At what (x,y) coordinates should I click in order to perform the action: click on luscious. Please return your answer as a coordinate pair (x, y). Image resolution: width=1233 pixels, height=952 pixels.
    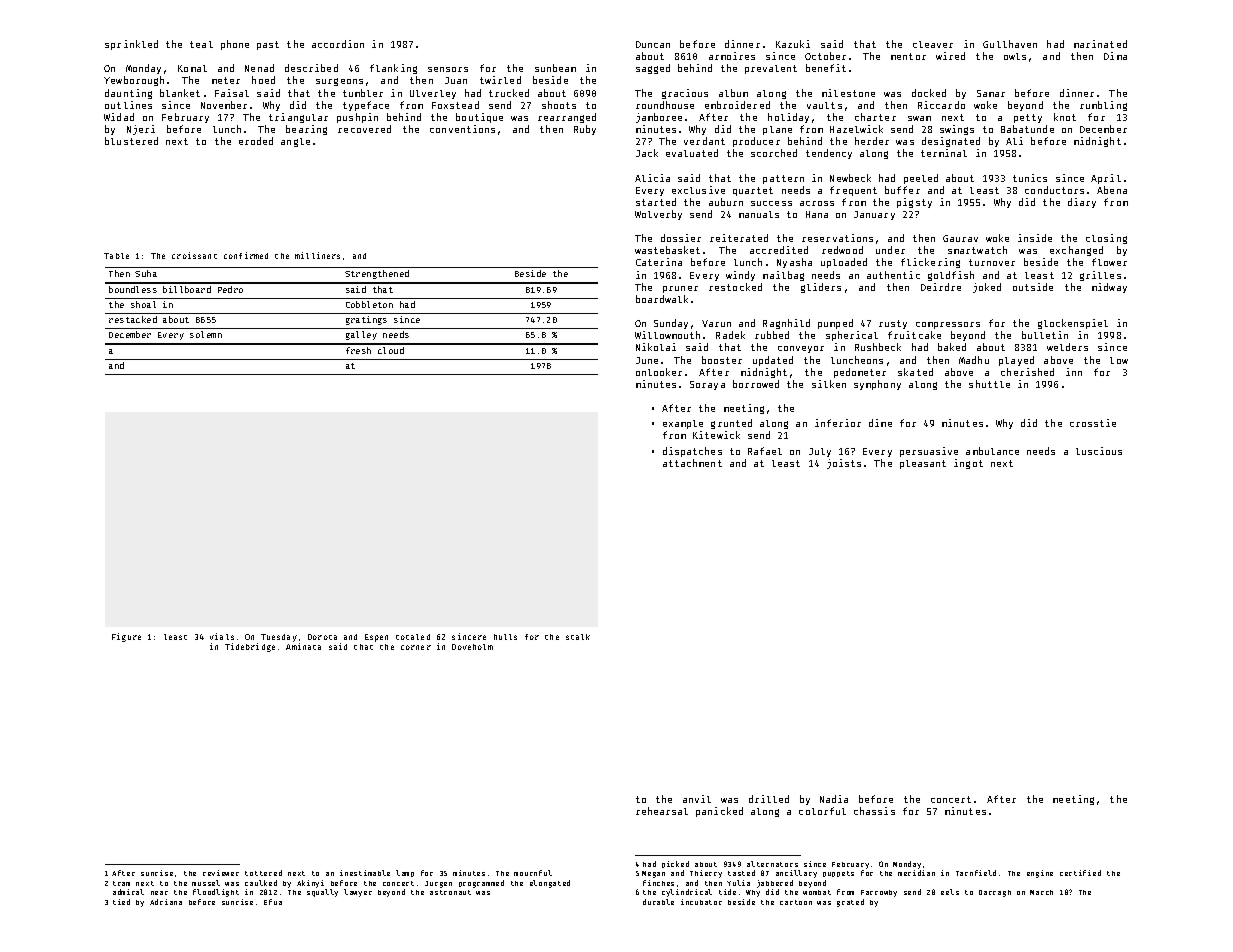
    Looking at the image, I should click on (1099, 451).
